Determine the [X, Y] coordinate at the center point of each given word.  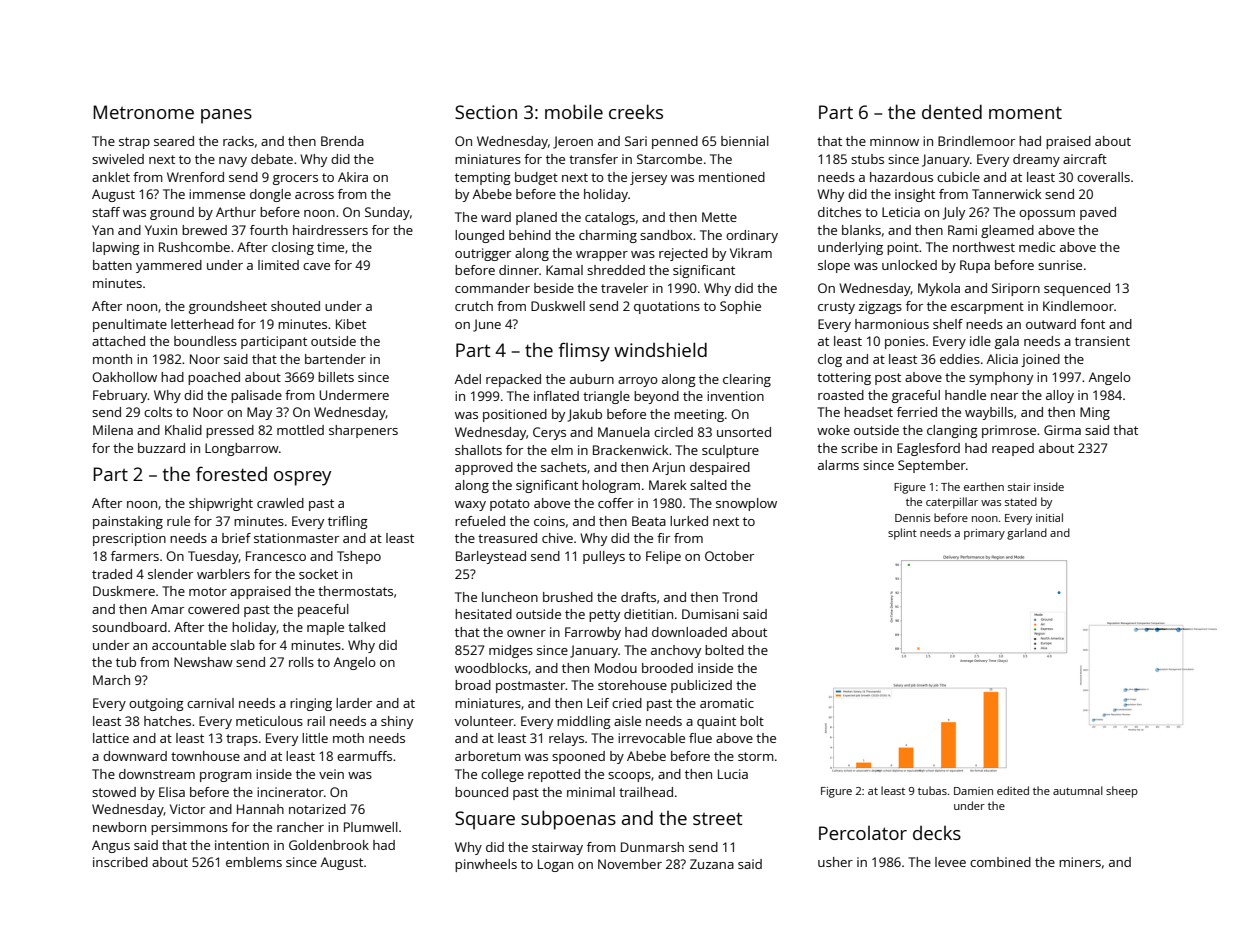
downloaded [689, 632]
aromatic [727, 703]
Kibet [351, 324]
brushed [568, 597]
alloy [1060, 396]
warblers [223, 574]
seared [174, 141]
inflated [556, 396]
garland [1027, 534]
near [1004, 396]
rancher [300, 827]
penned [675, 142]
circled [673, 432]
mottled [300, 430]
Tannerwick [1007, 194]
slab [242, 645]
